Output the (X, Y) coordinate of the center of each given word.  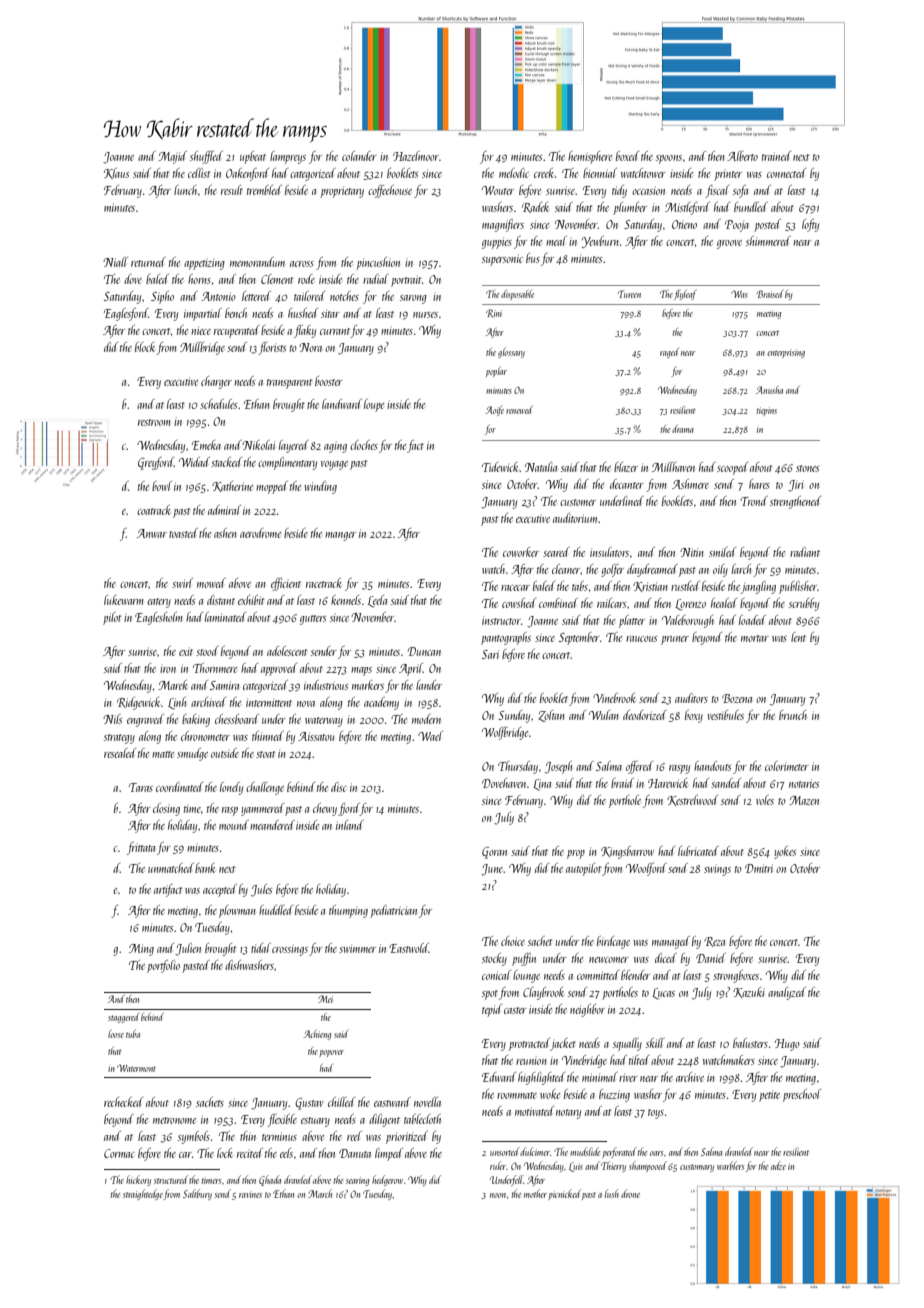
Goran (494, 853)
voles (765, 800)
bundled (751, 207)
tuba (133, 1034)
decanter (627, 484)
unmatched (171, 868)
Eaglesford (126, 314)
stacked (226, 462)
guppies (497, 243)
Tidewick (501, 467)
